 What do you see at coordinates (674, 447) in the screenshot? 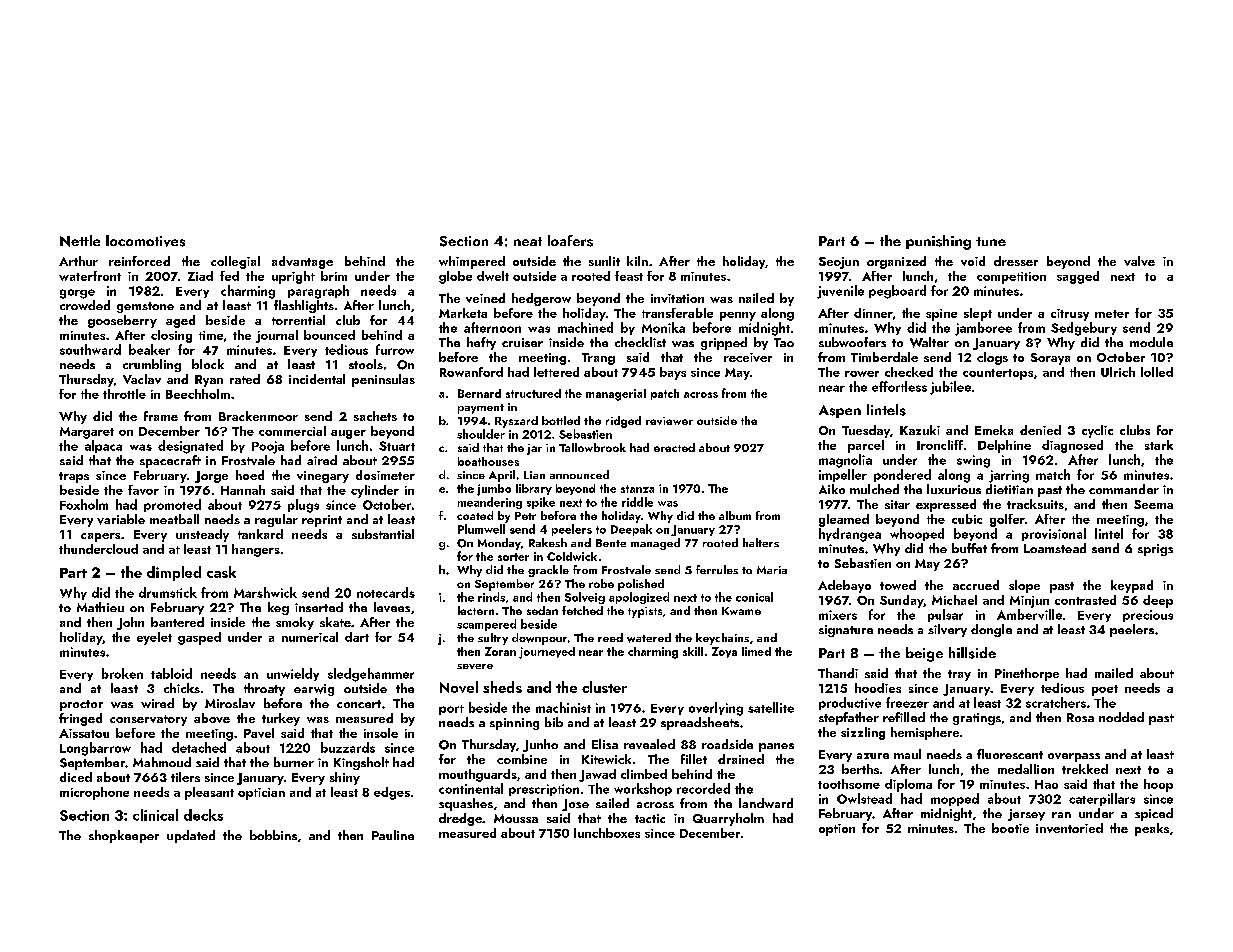
I see `erected` at bounding box center [674, 447].
